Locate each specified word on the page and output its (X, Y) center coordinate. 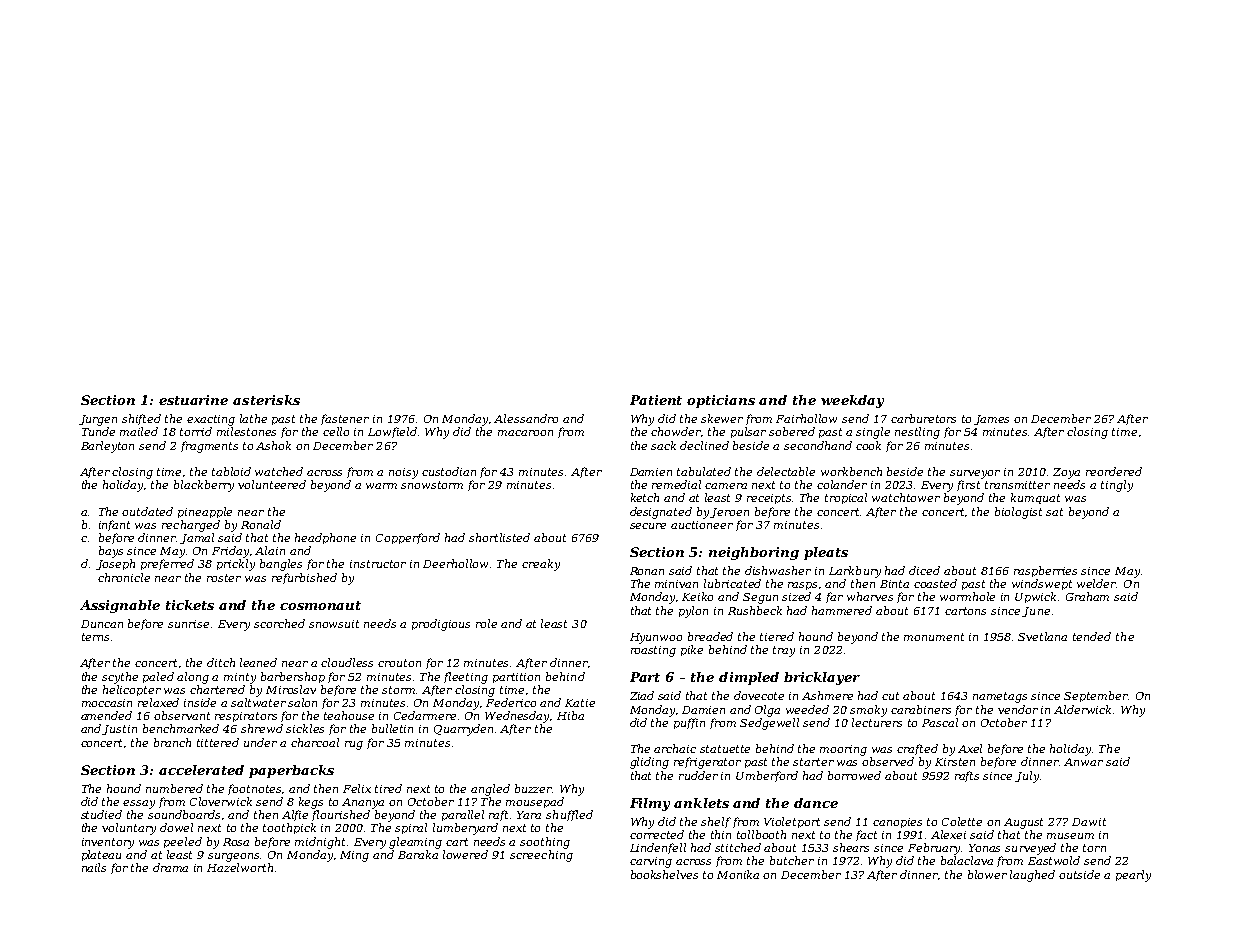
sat (1054, 512)
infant (114, 525)
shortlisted (499, 537)
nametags (1000, 697)
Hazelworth (240, 867)
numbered (174, 788)
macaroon (525, 433)
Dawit (1089, 822)
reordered (1114, 471)
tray (784, 651)
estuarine (193, 400)
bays (111, 552)
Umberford (767, 776)
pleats (826, 553)
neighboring (754, 553)
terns (95, 637)
